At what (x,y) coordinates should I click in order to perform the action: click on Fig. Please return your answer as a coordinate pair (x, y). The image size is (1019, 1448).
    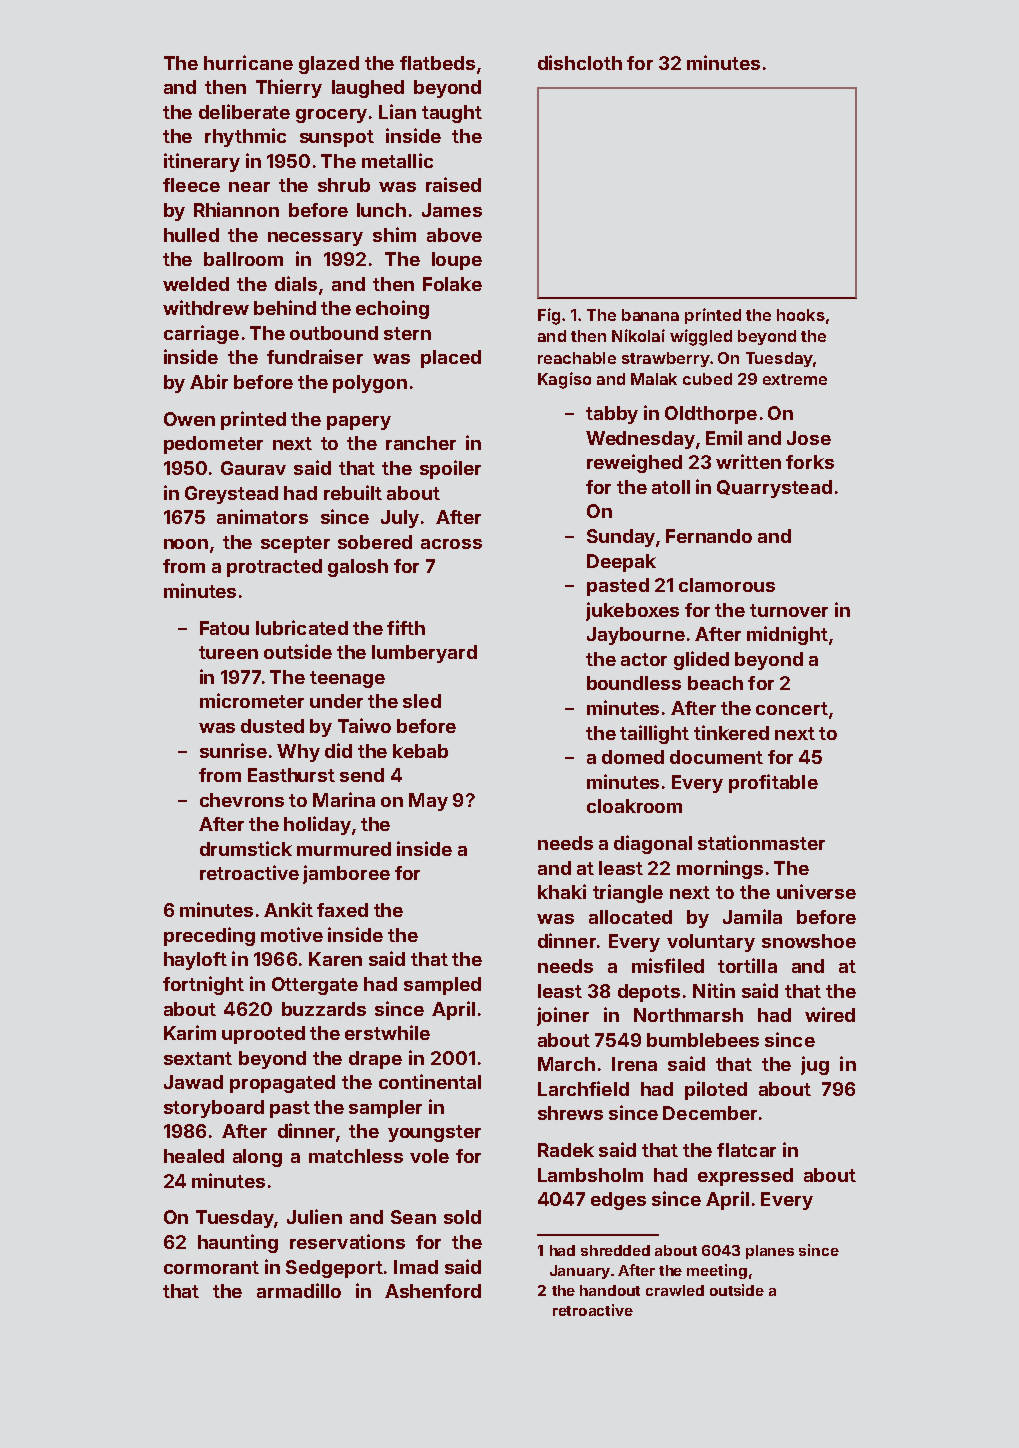
    Looking at the image, I should click on (549, 316).
